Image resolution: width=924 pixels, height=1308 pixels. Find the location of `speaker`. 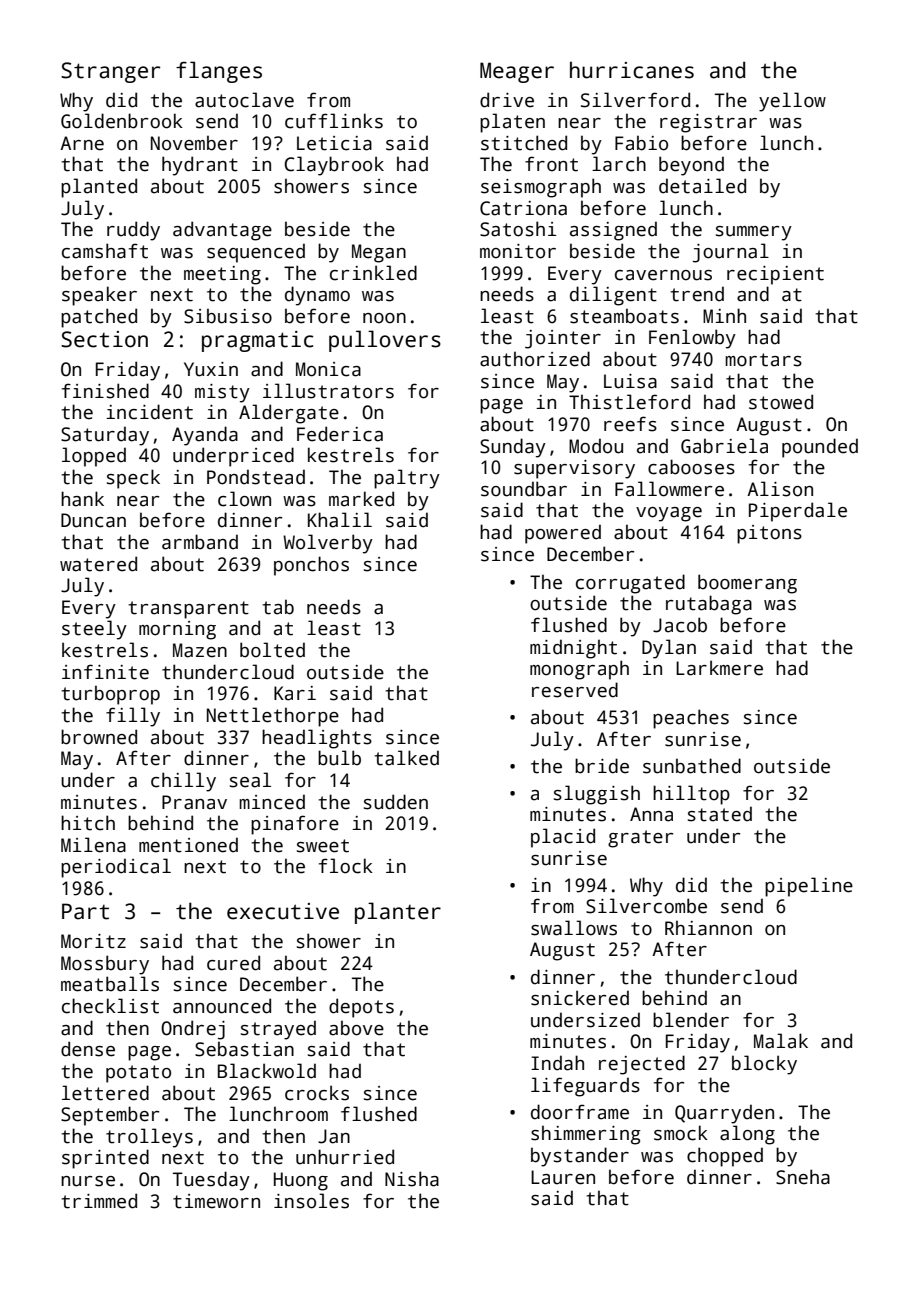

speaker is located at coordinates (99, 296).
